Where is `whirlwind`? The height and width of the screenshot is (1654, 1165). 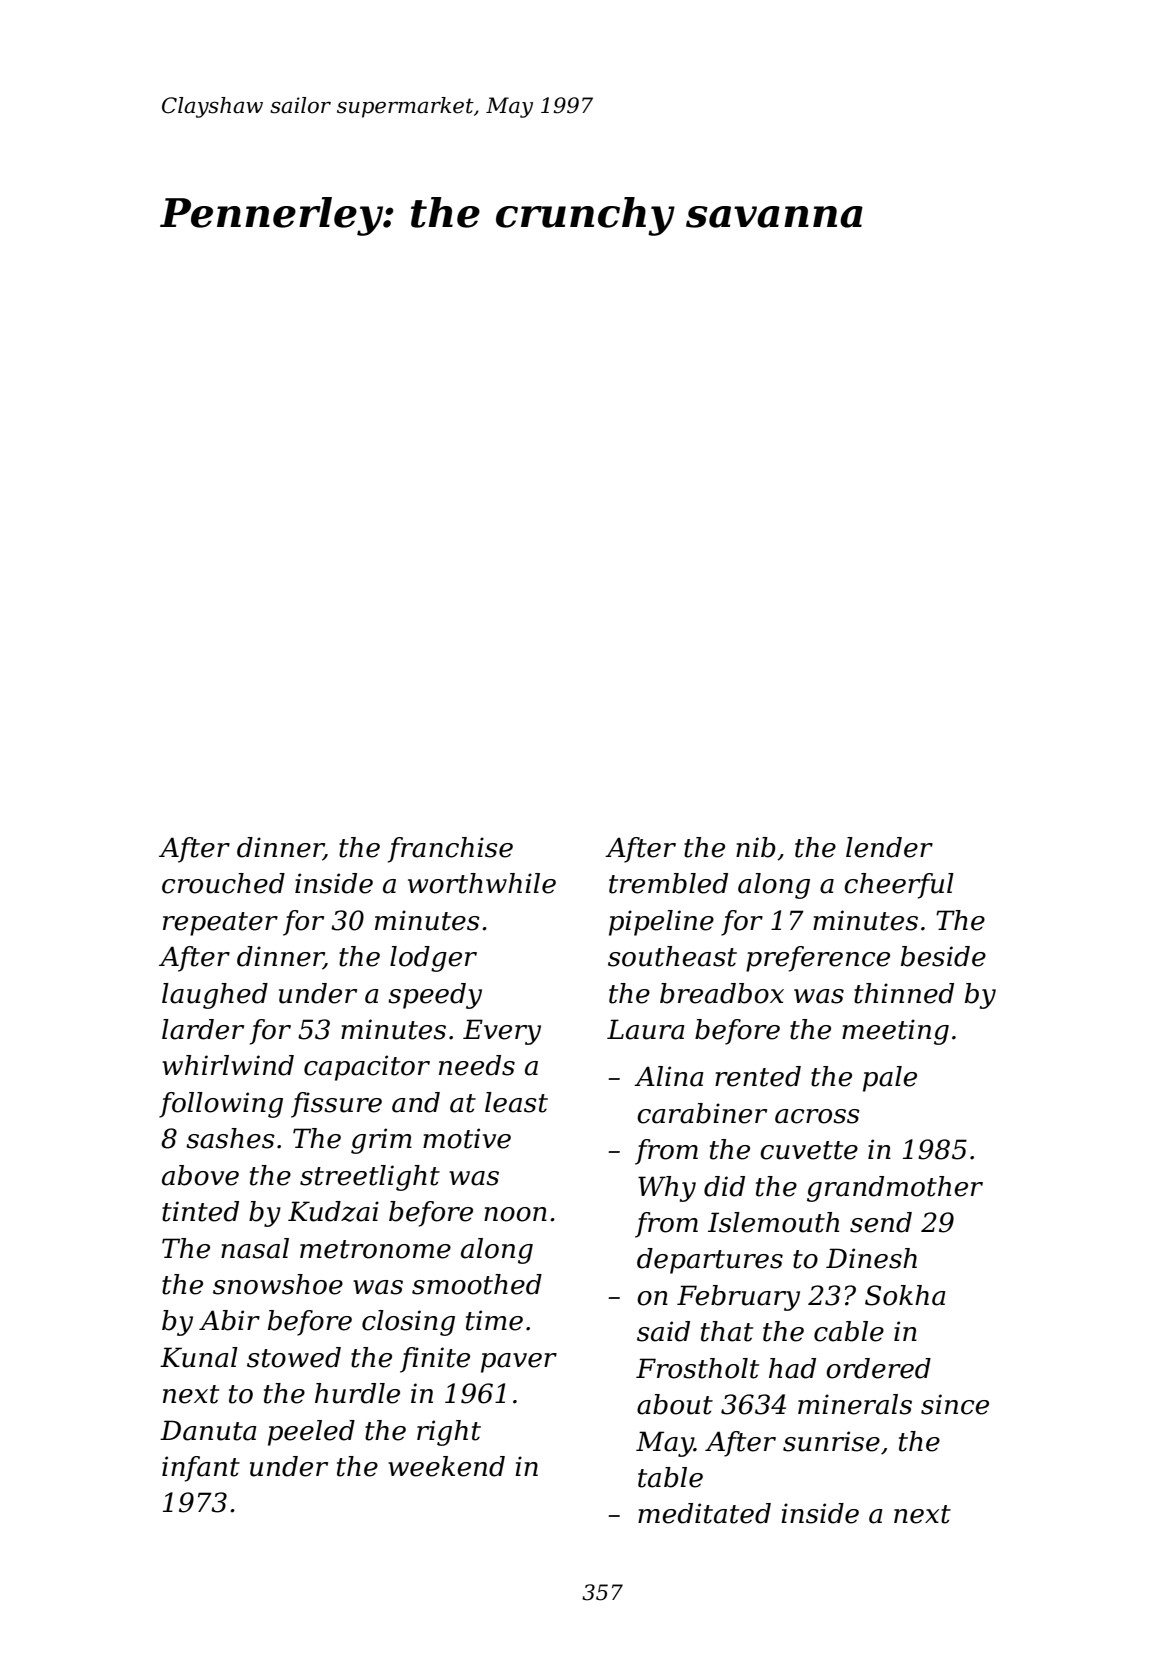
whirlwind is located at coordinates (228, 1065).
